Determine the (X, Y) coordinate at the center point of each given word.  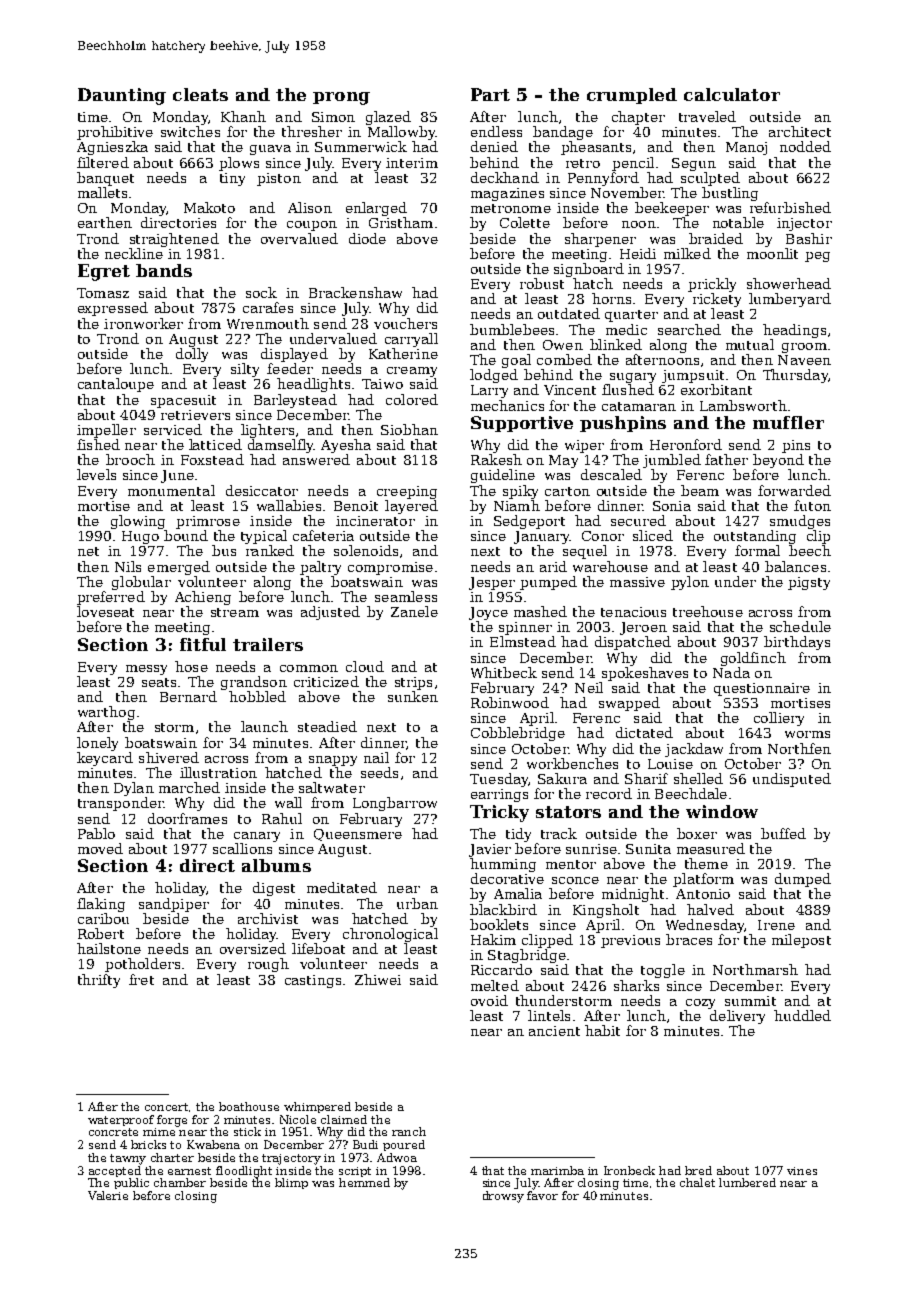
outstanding (755, 537)
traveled (707, 116)
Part (490, 94)
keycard (105, 759)
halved (710, 909)
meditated (342, 887)
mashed (540, 611)
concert (167, 1107)
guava (270, 150)
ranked (270, 550)
